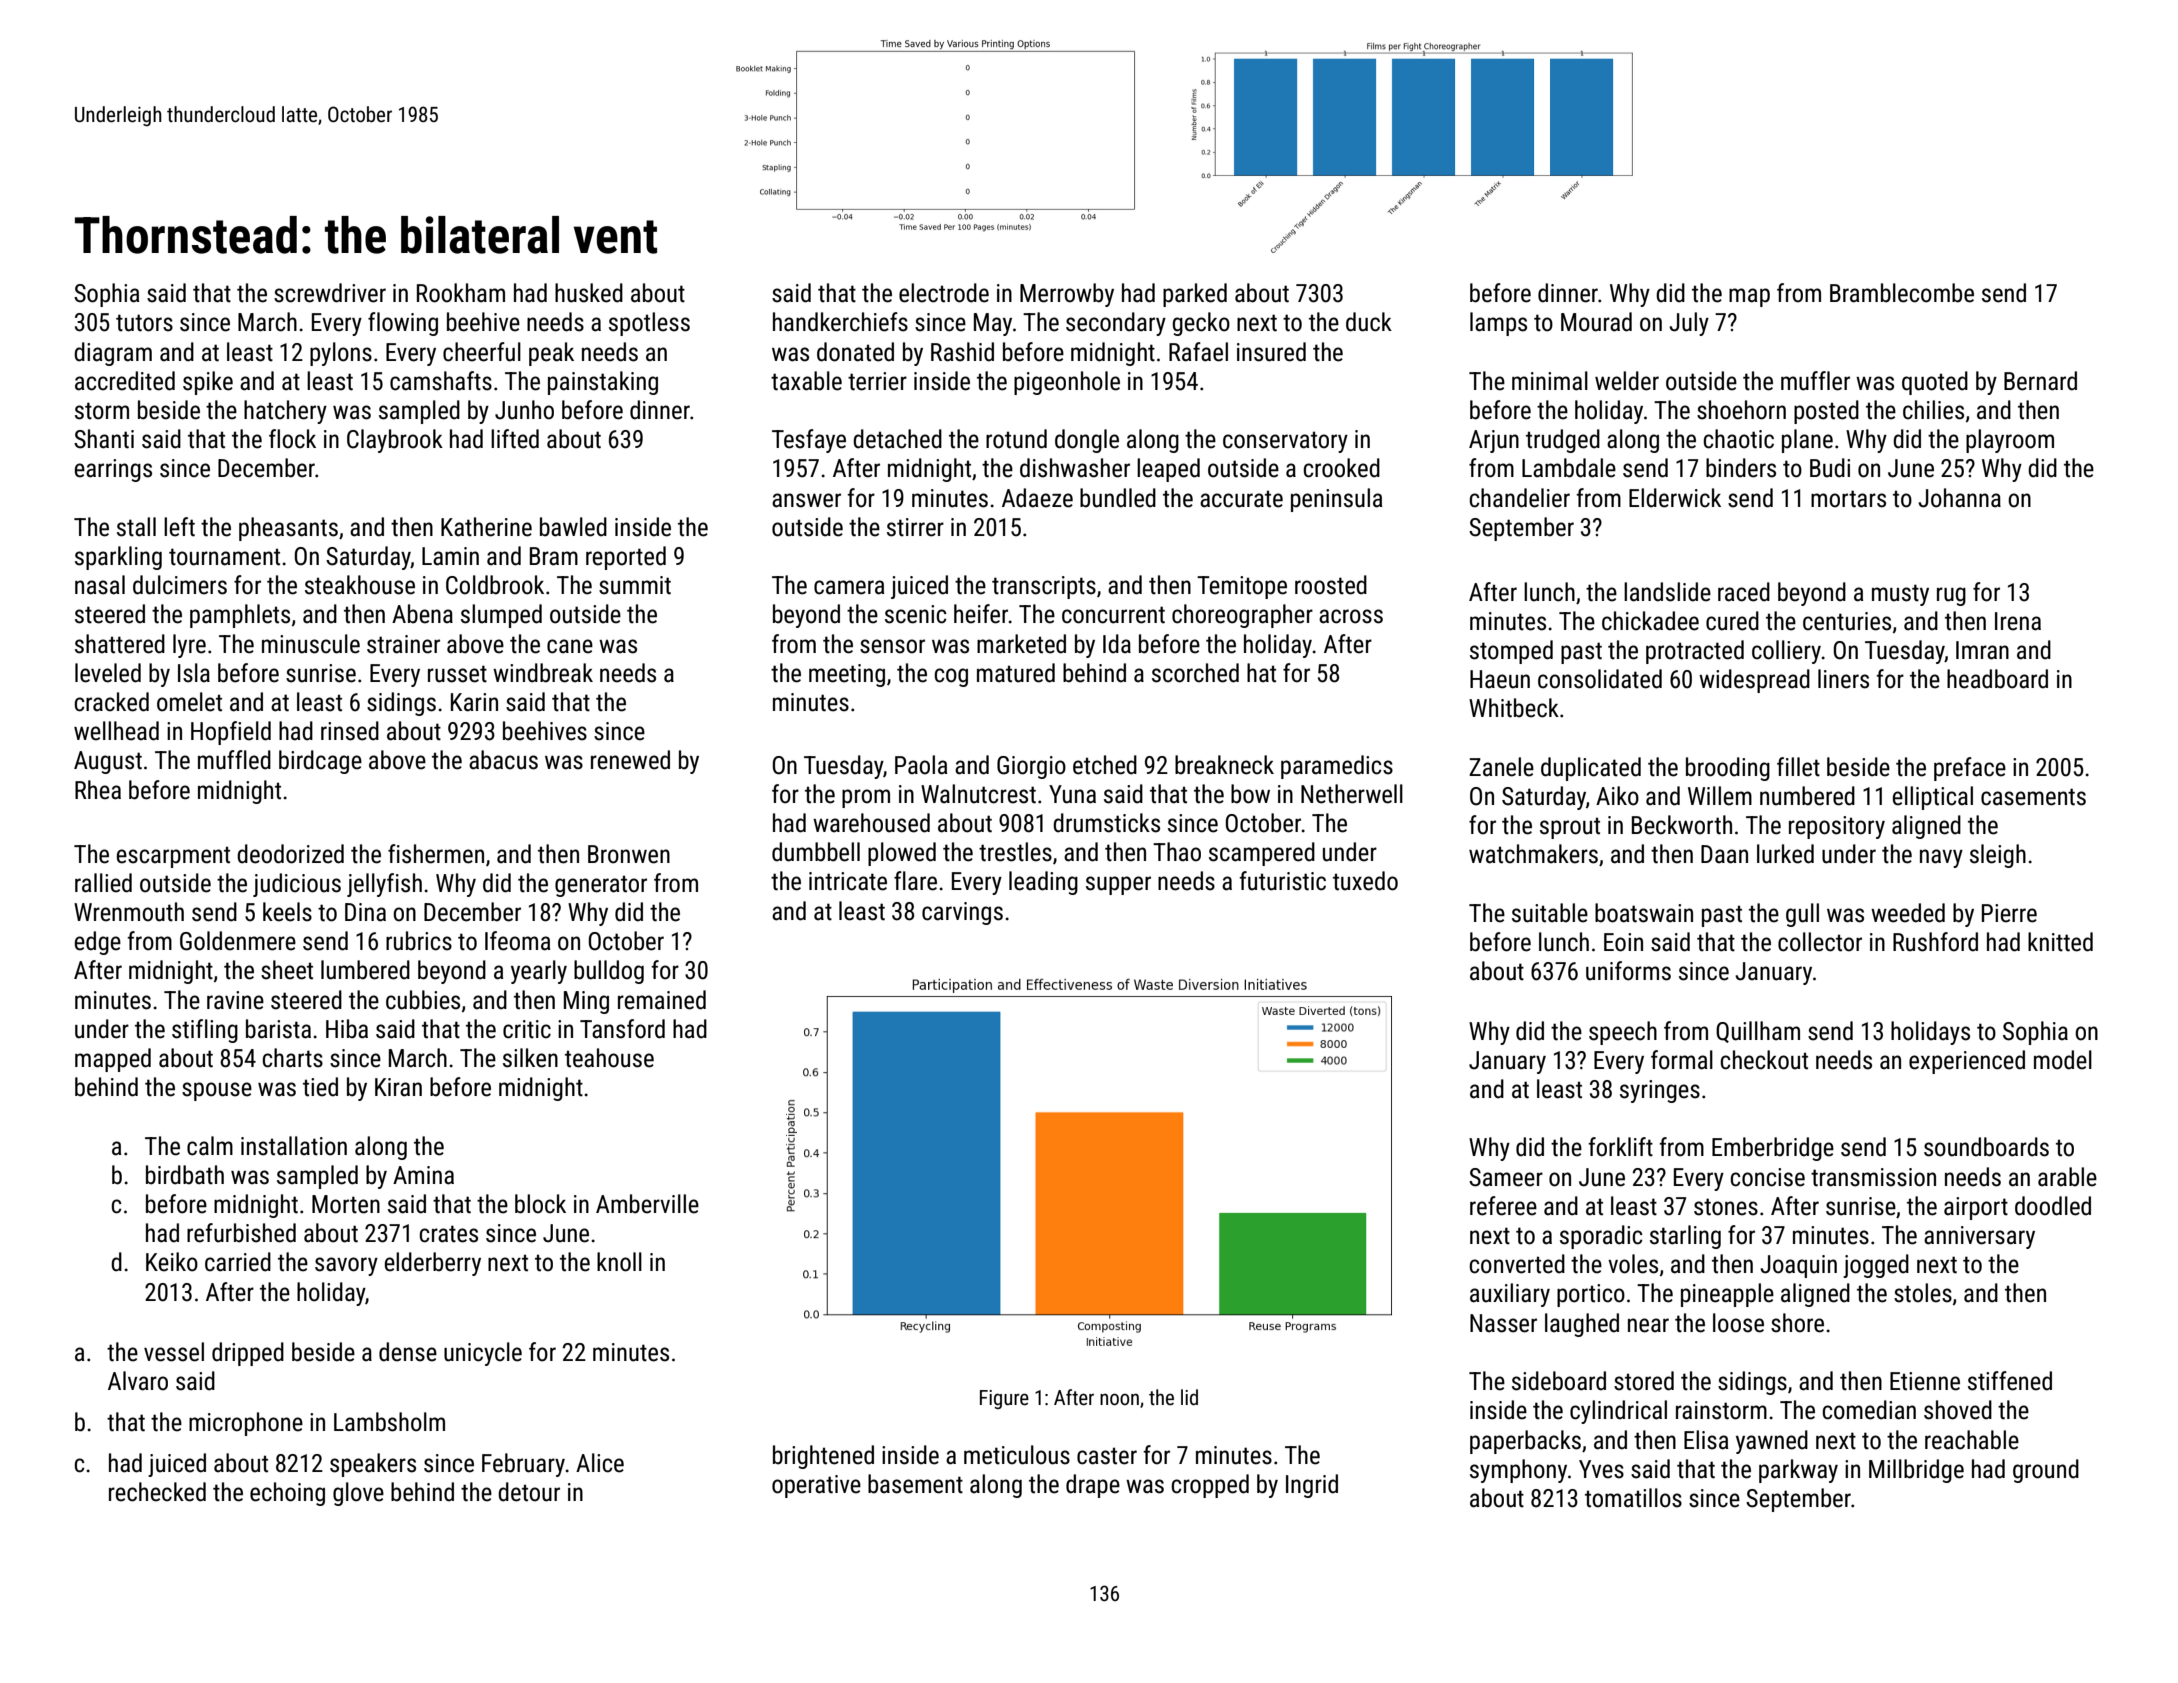 This screenshot has height=1683, width=2178. What do you see at coordinates (1072, 794) in the screenshot?
I see `Yuna` at bounding box center [1072, 794].
